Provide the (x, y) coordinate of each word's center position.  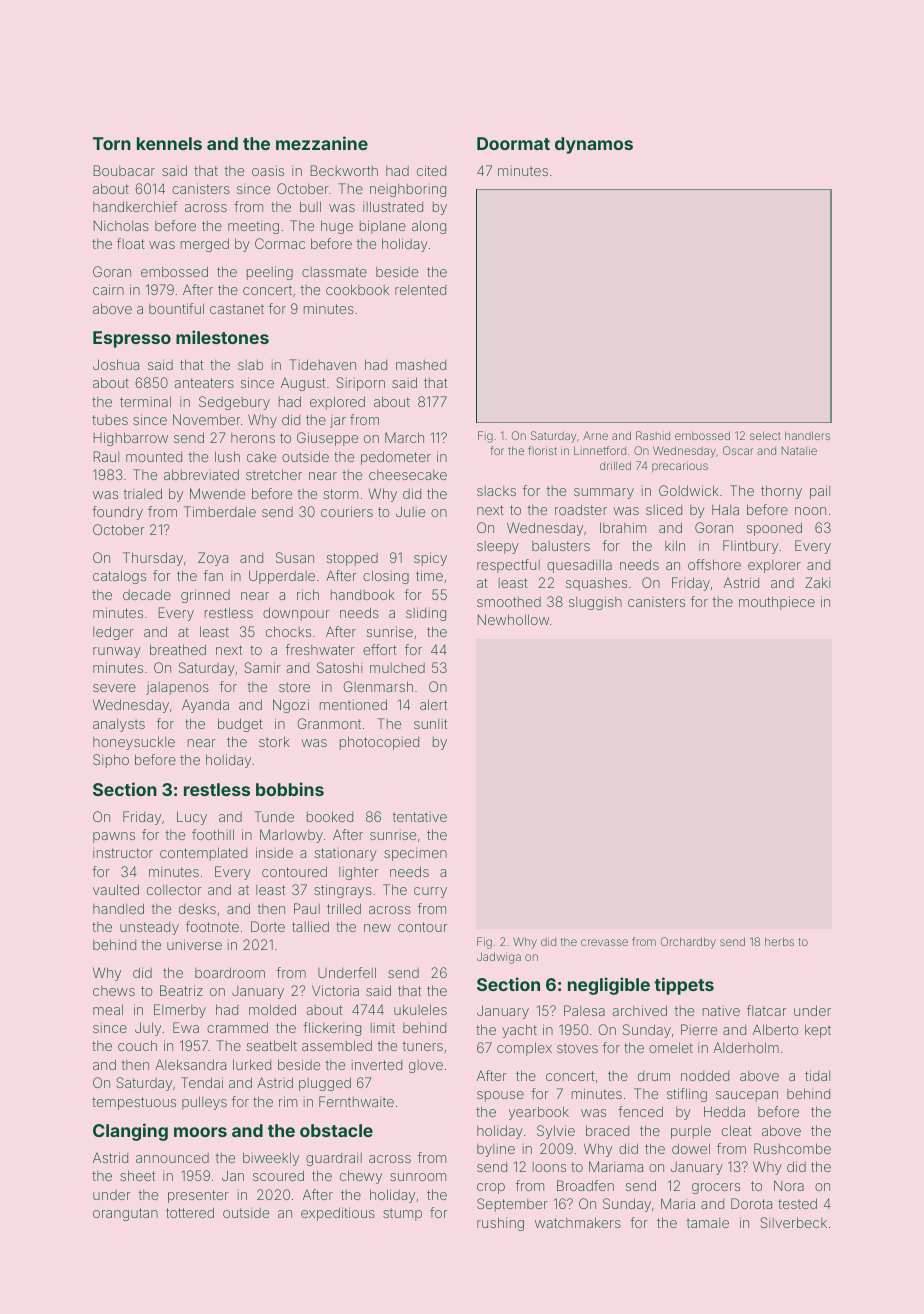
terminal (145, 401)
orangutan (125, 1214)
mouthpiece (777, 603)
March (404, 437)
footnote (212, 926)
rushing (500, 1224)
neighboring (408, 190)
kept (818, 1031)
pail (820, 492)
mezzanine (322, 143)
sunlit (430, 724)
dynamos (594, 145)
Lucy (192, 818)
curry (430, 892)
